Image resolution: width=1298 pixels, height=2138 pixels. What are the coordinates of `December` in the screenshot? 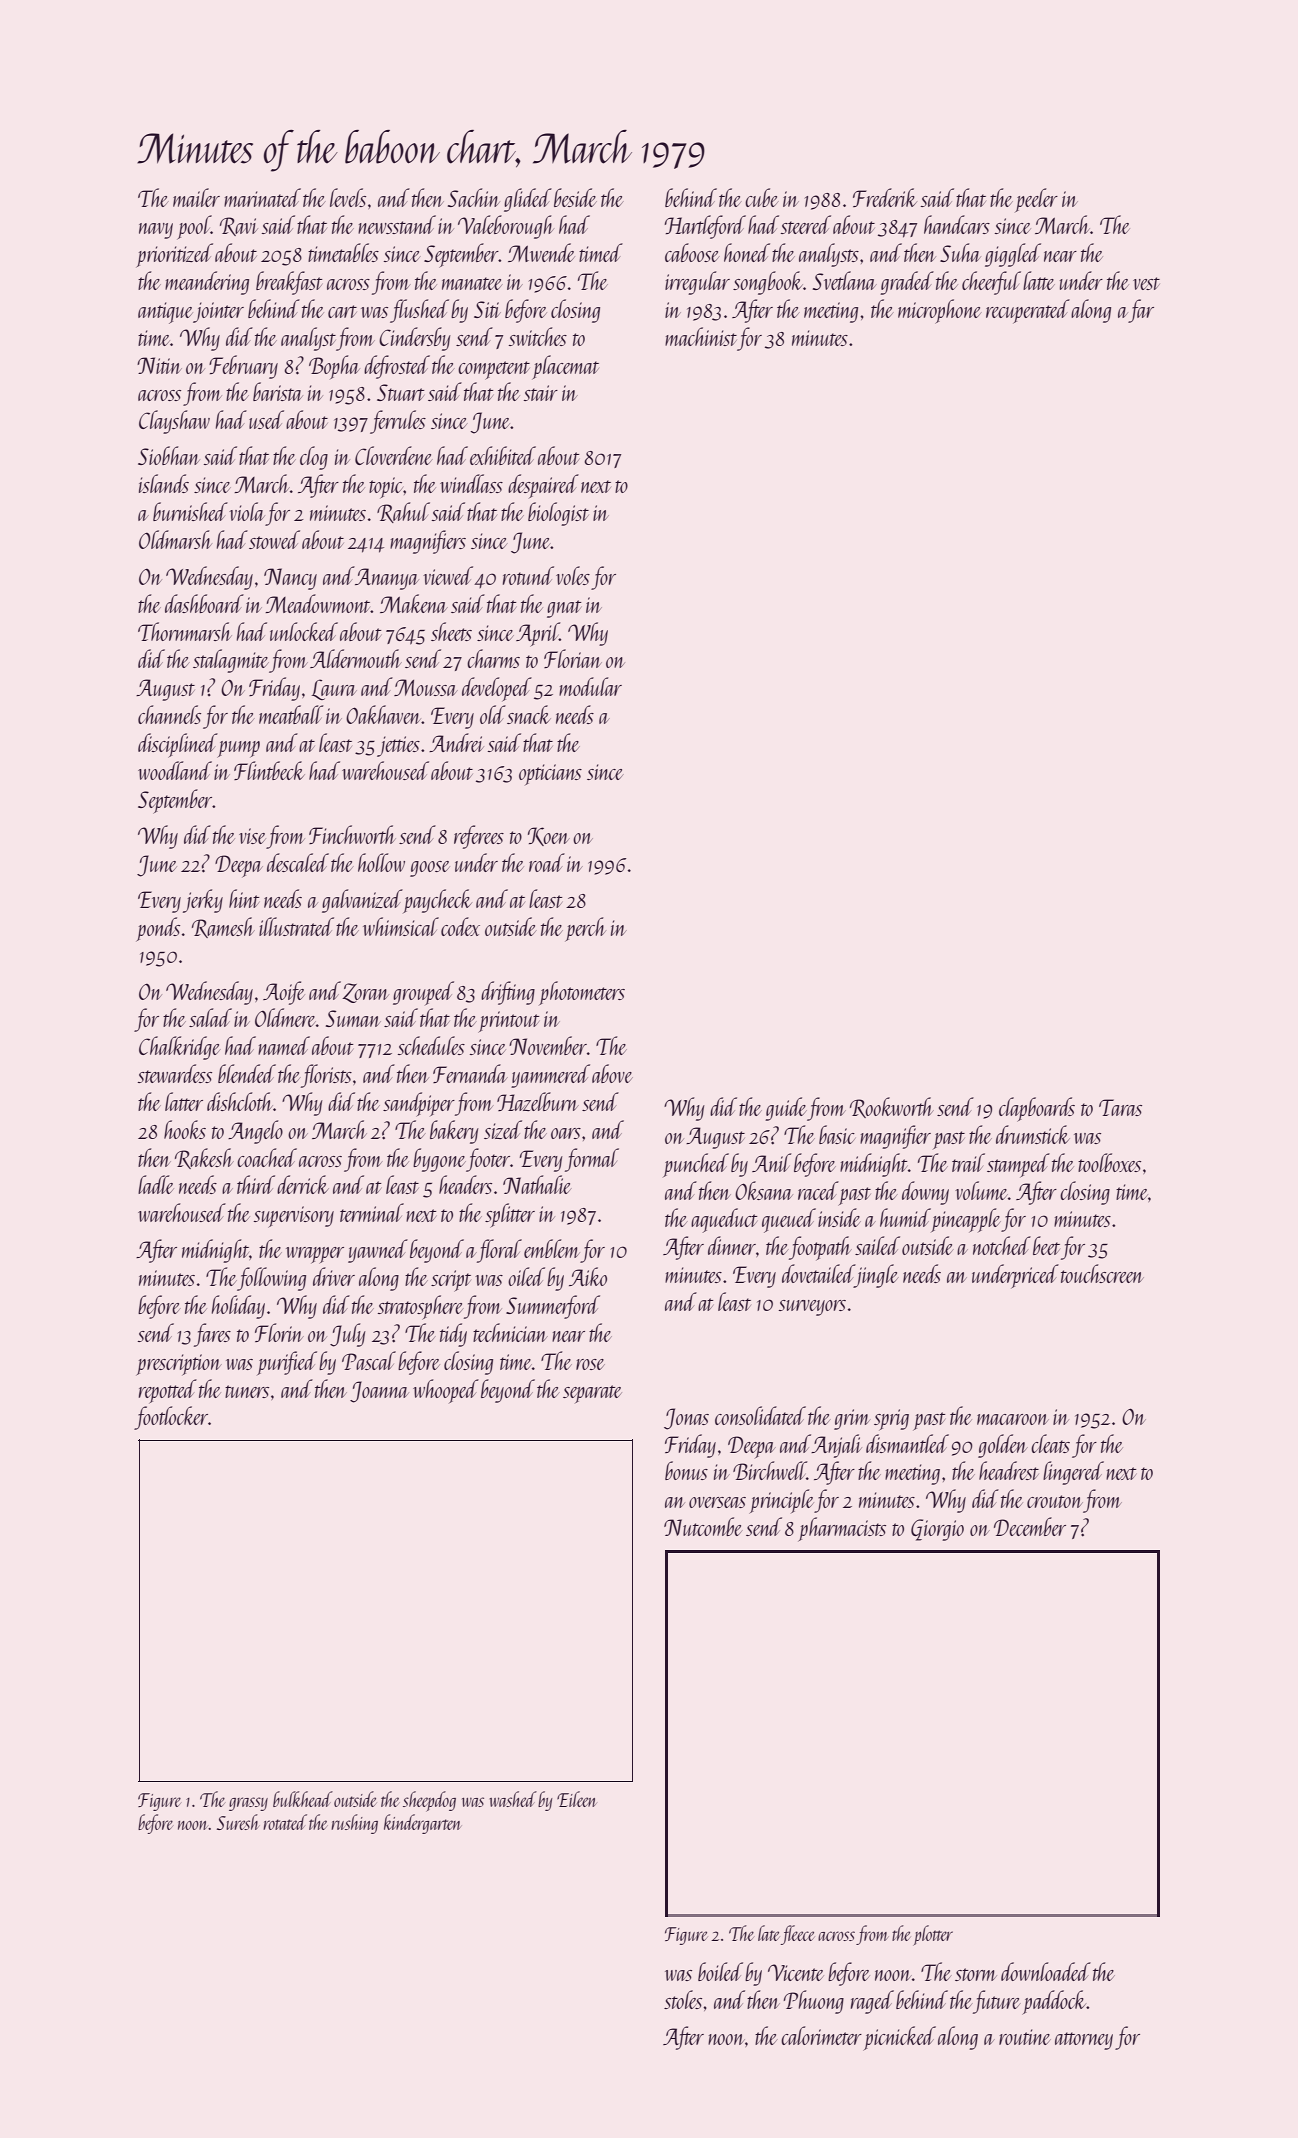 It's located at (1030, 1526).
